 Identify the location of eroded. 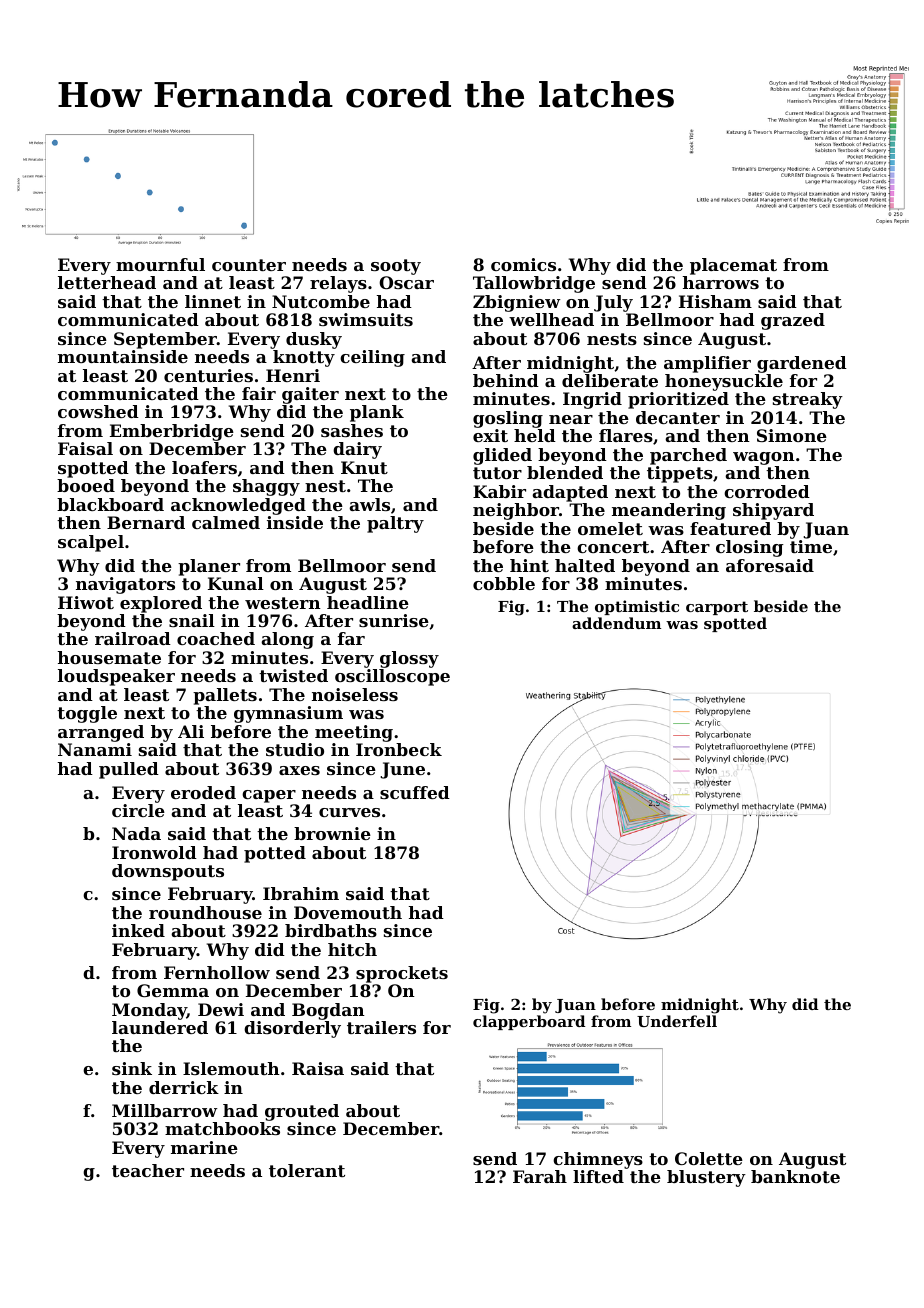
(203, 792).
